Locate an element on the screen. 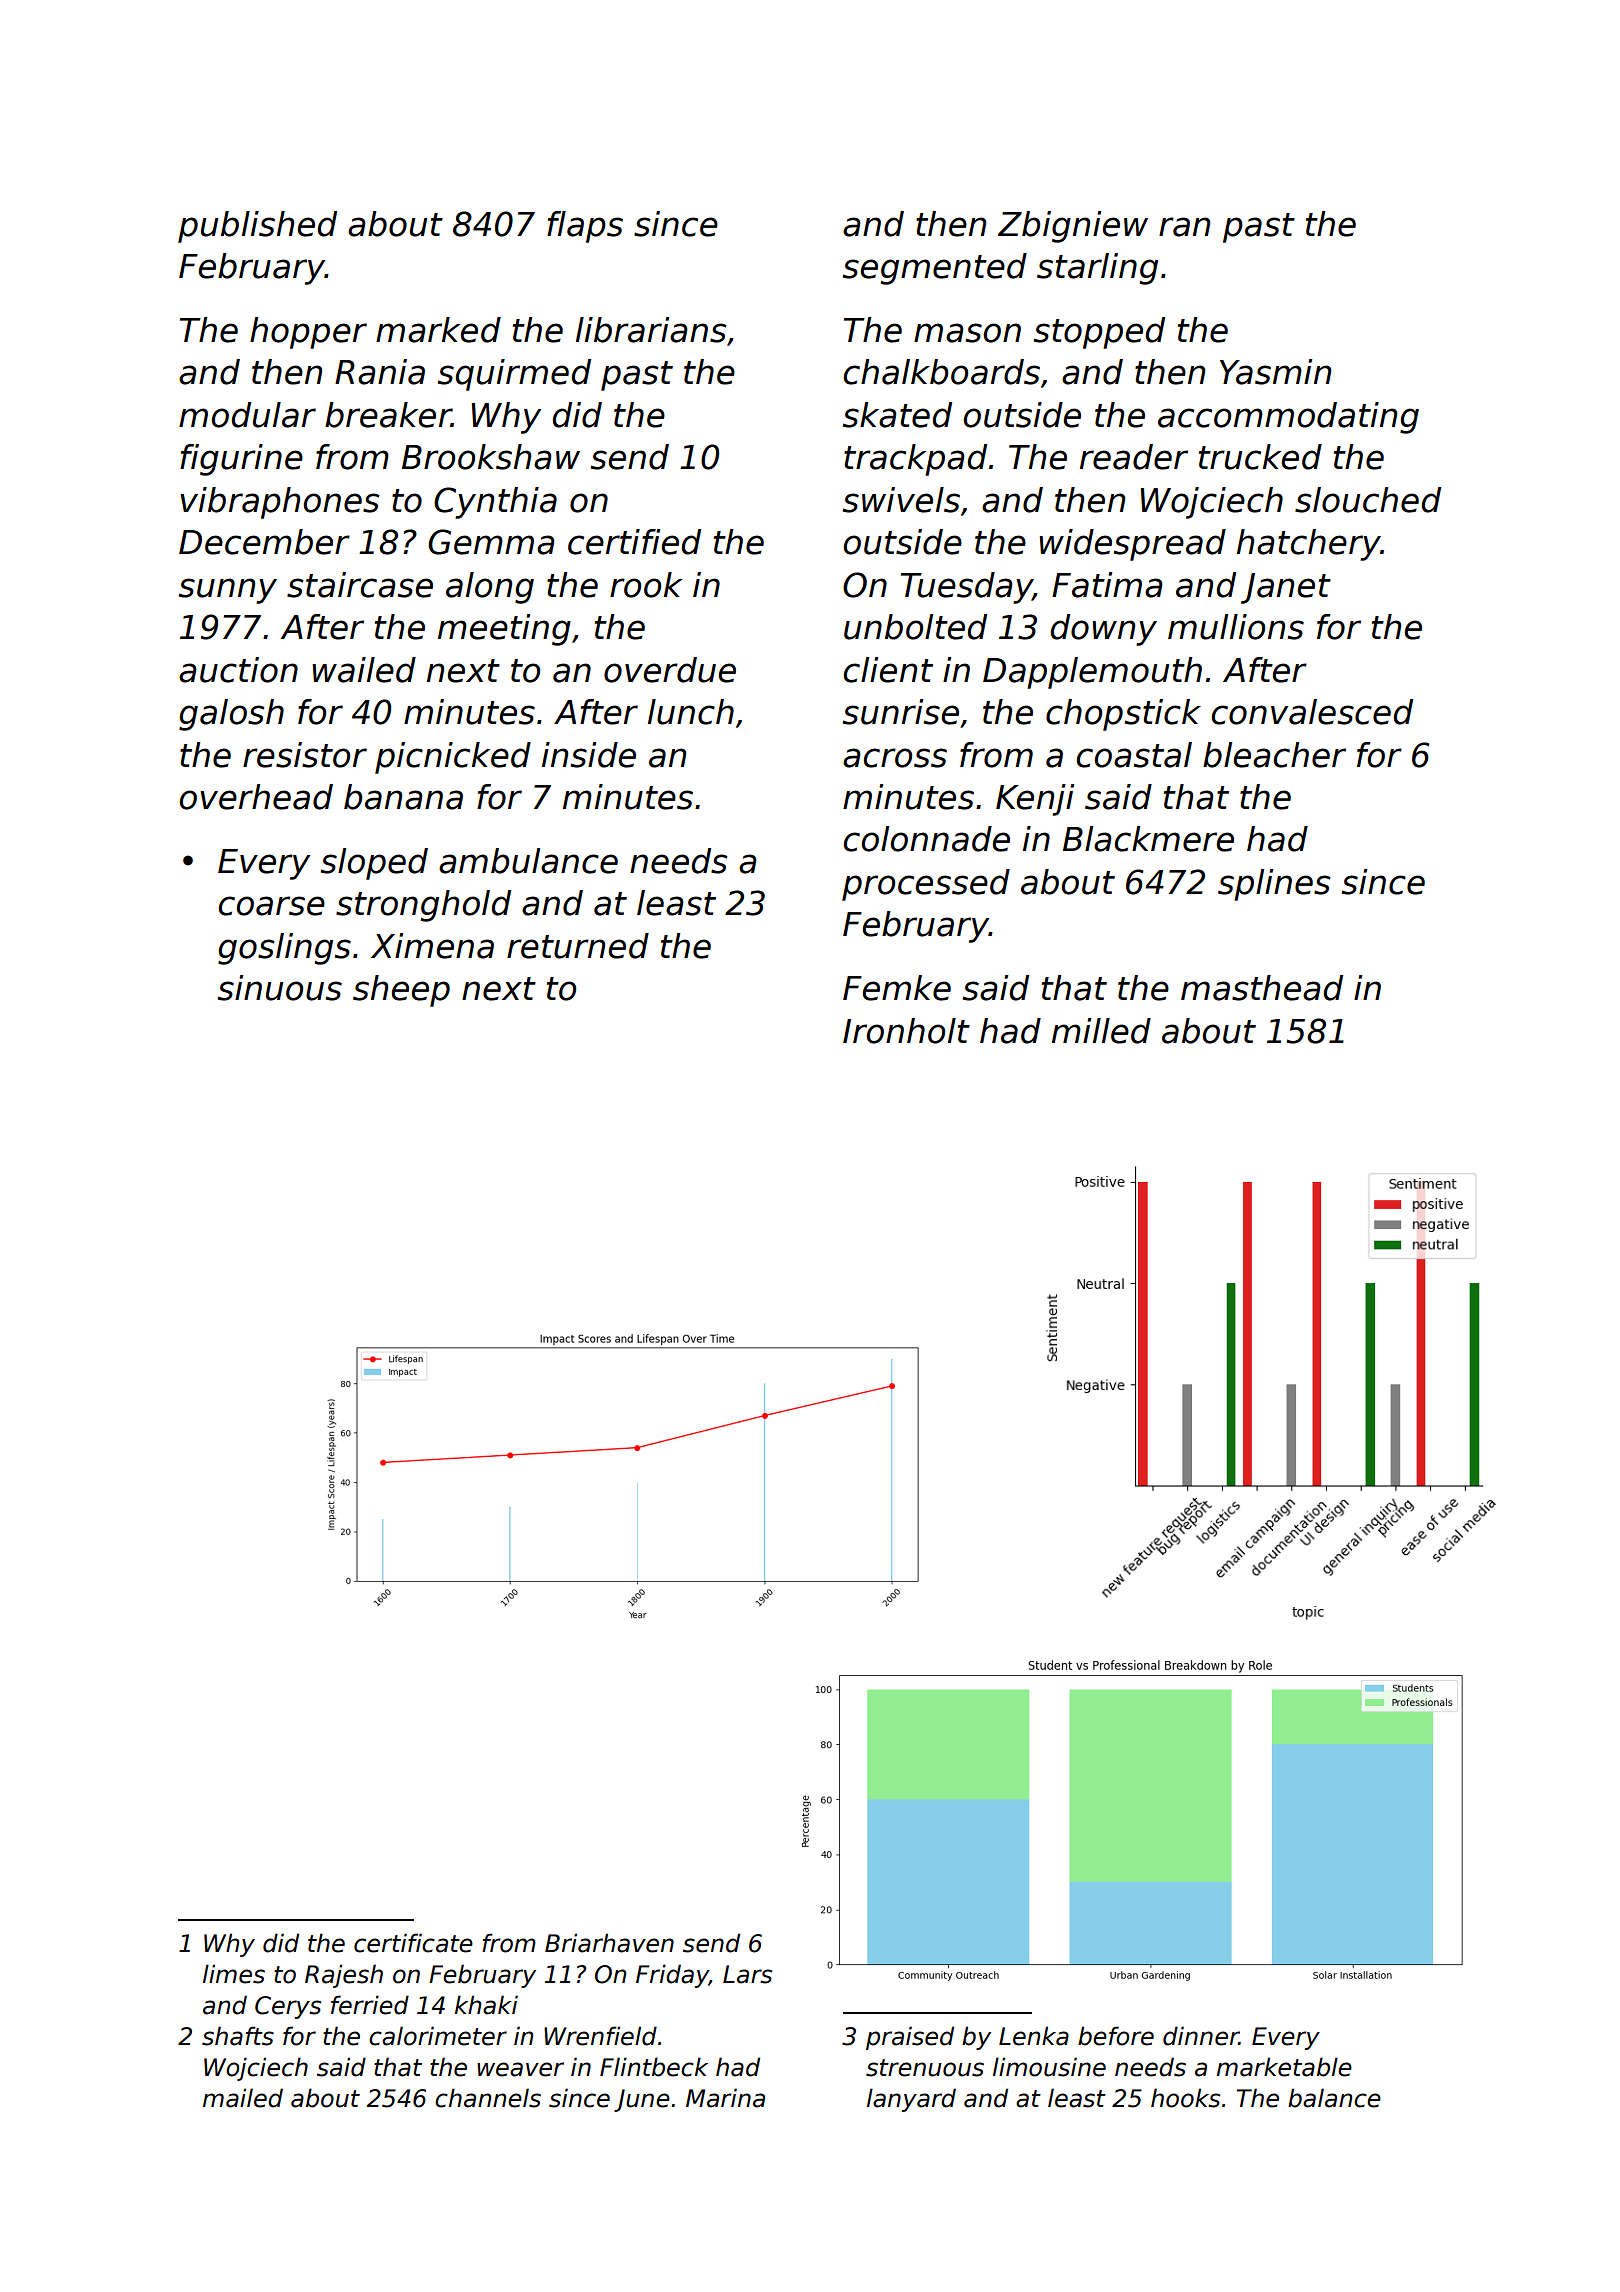 This screenshot has width=1620, height=2292. masthead is located at coordinates (1262, 988).
